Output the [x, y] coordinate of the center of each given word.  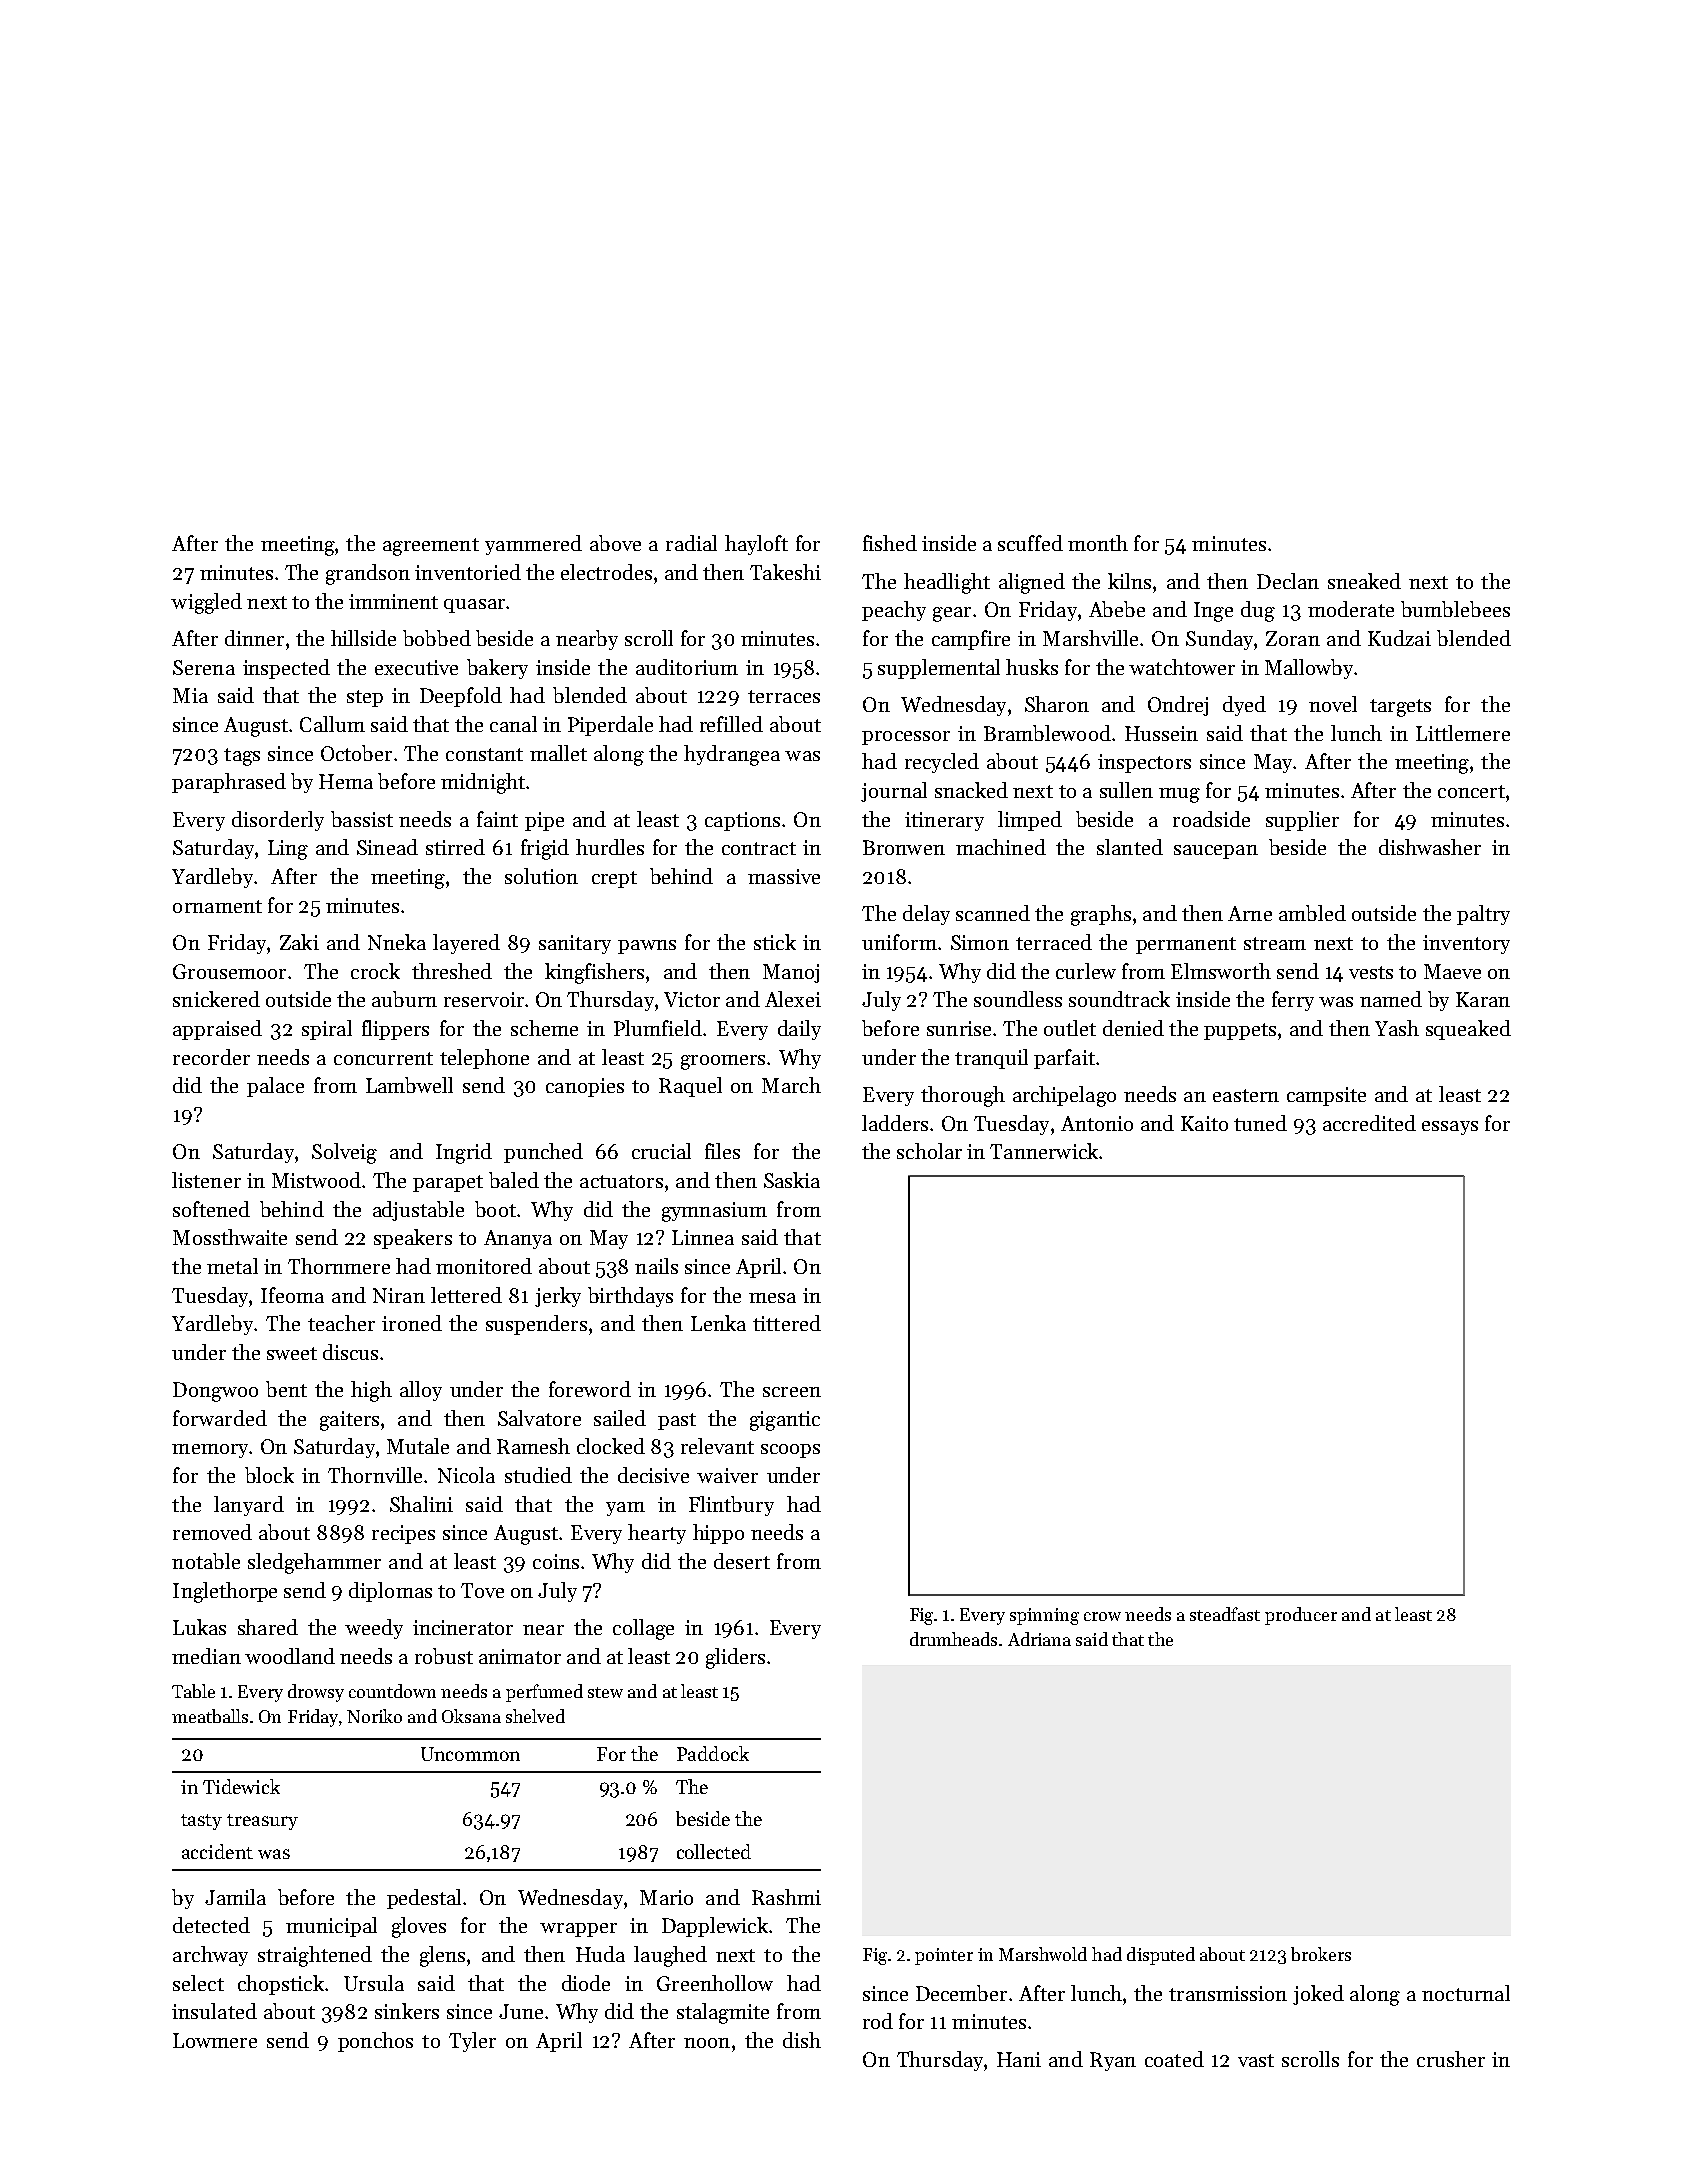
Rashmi [786, 1897]
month [1098, 543]
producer [1301, 1616]
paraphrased [229, 783]
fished [890, 543]
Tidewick [241, 1786]
